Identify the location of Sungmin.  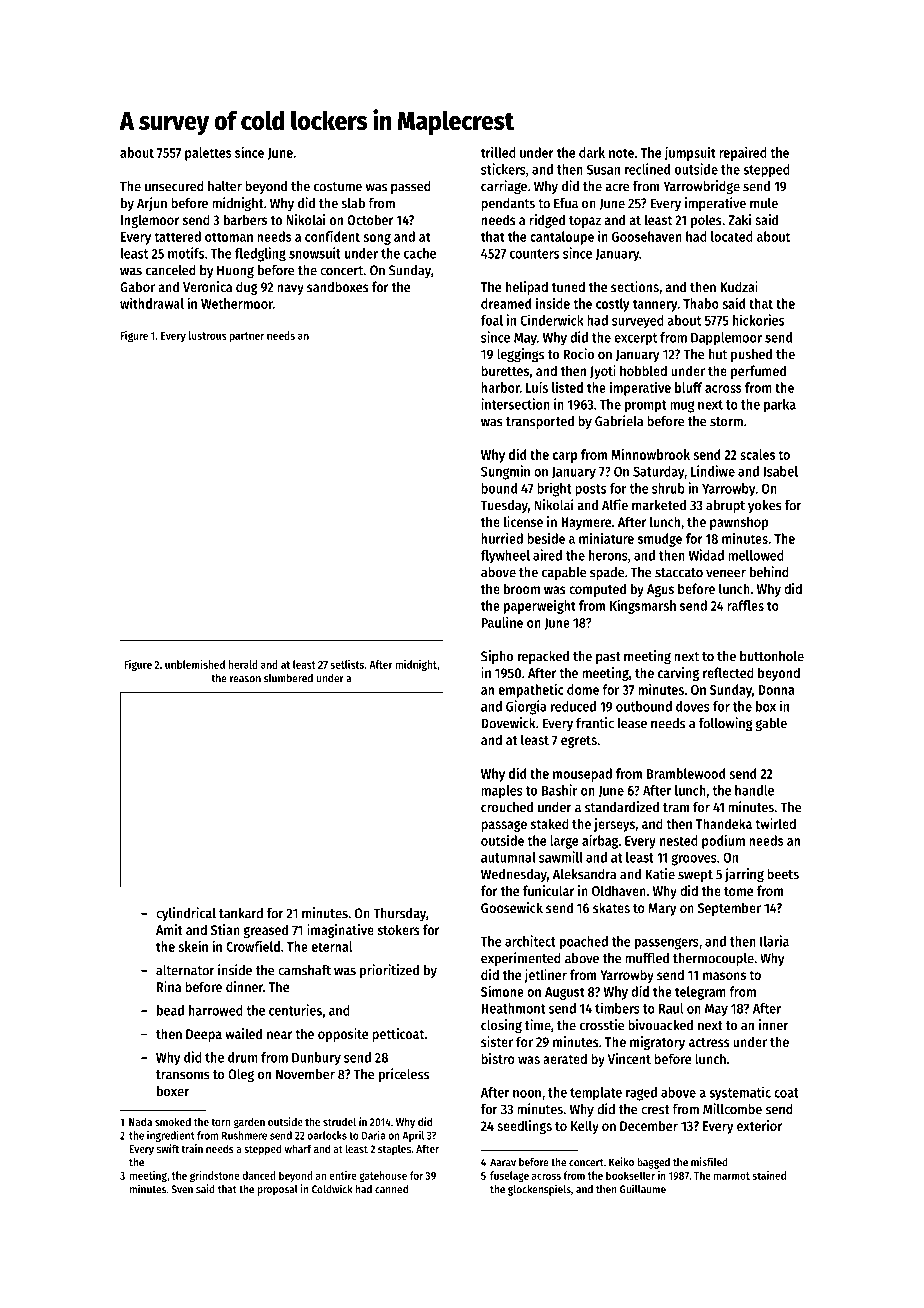
(505, 472).
